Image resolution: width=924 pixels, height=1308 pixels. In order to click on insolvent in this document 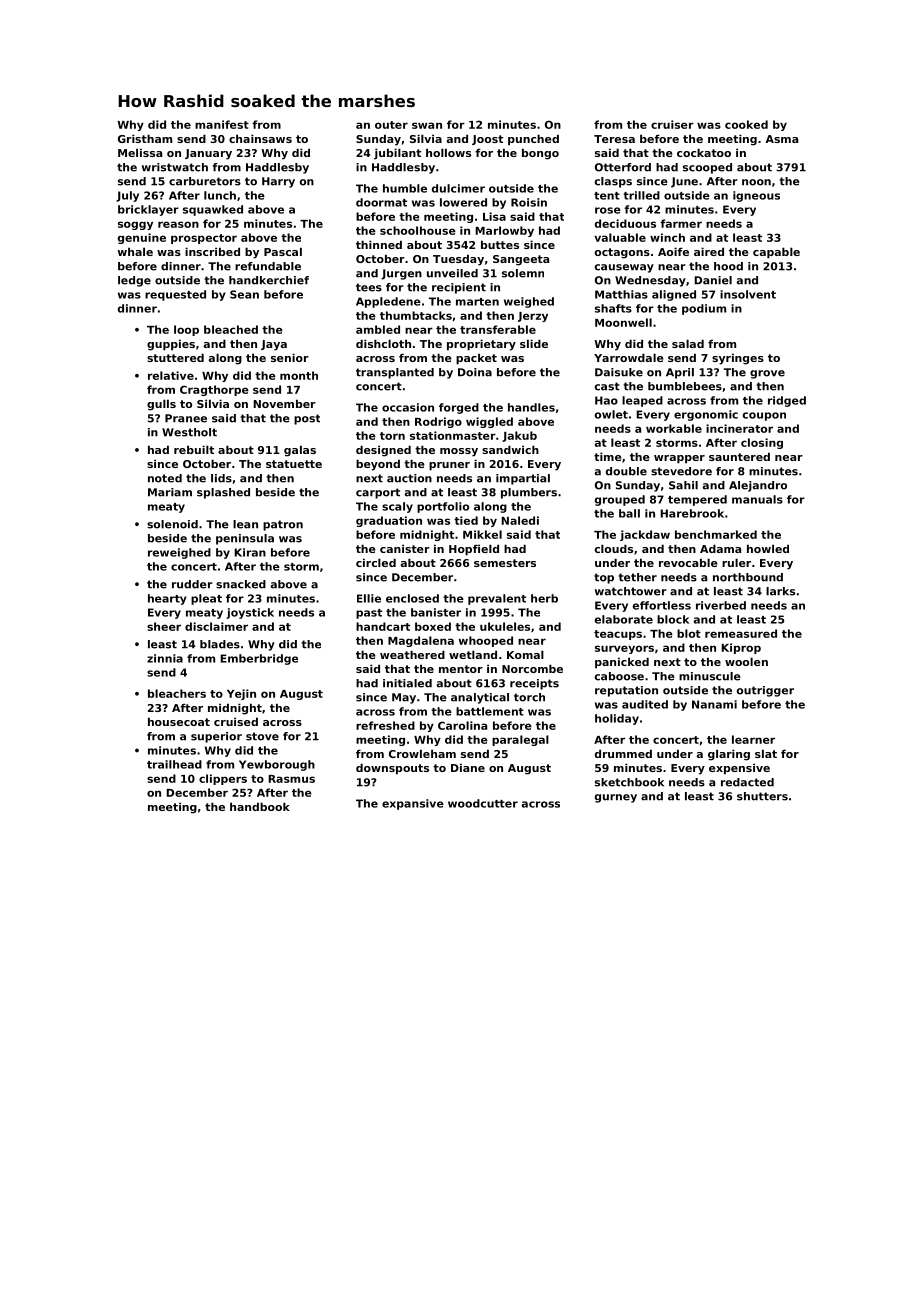, I will do `click(748, 294)`.
